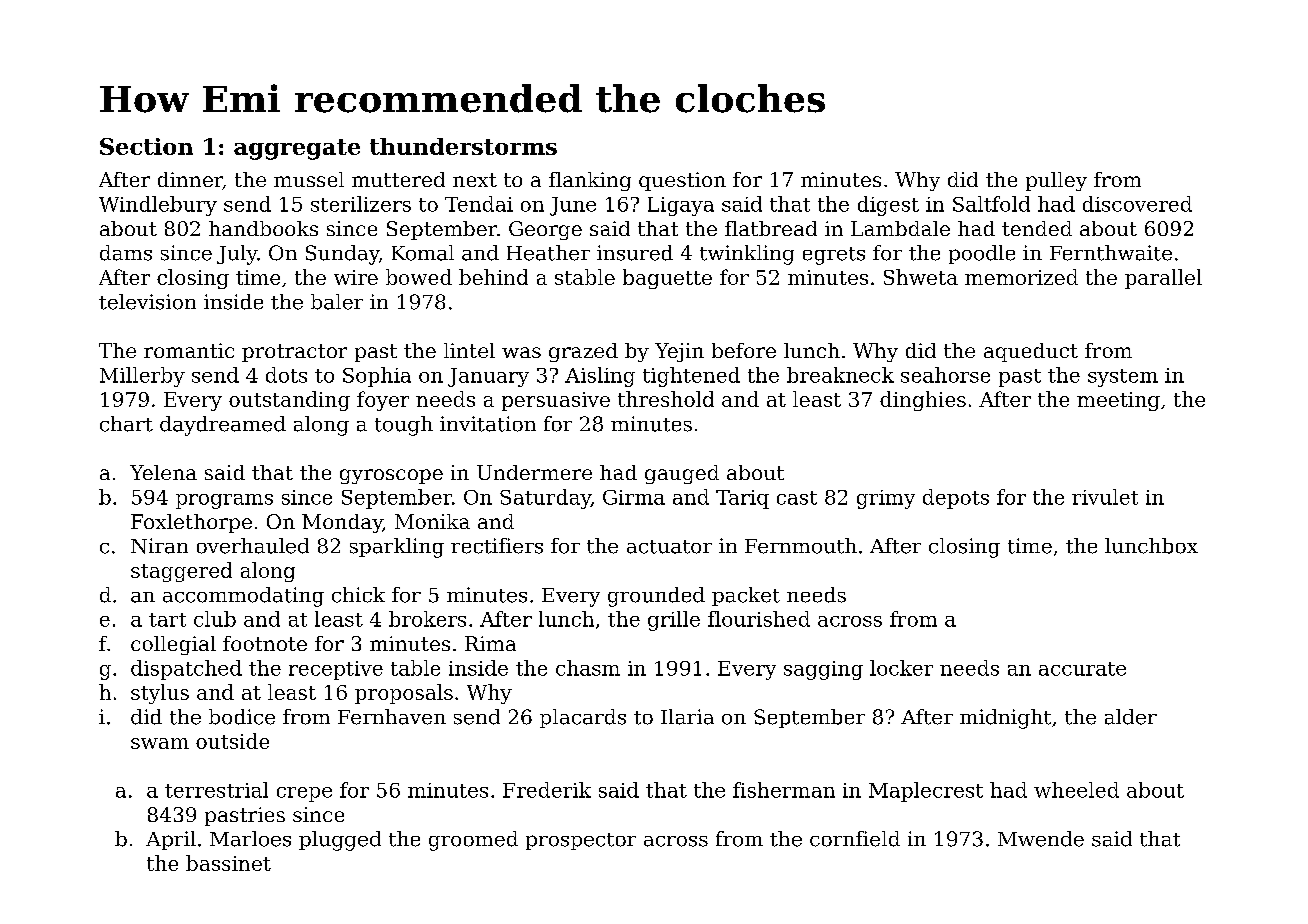 The width and height of the document is (1308, 924). What do you see at coordinates (687, 717) in the document?
I see `Ilaria` at bounding box center [687, 717].
